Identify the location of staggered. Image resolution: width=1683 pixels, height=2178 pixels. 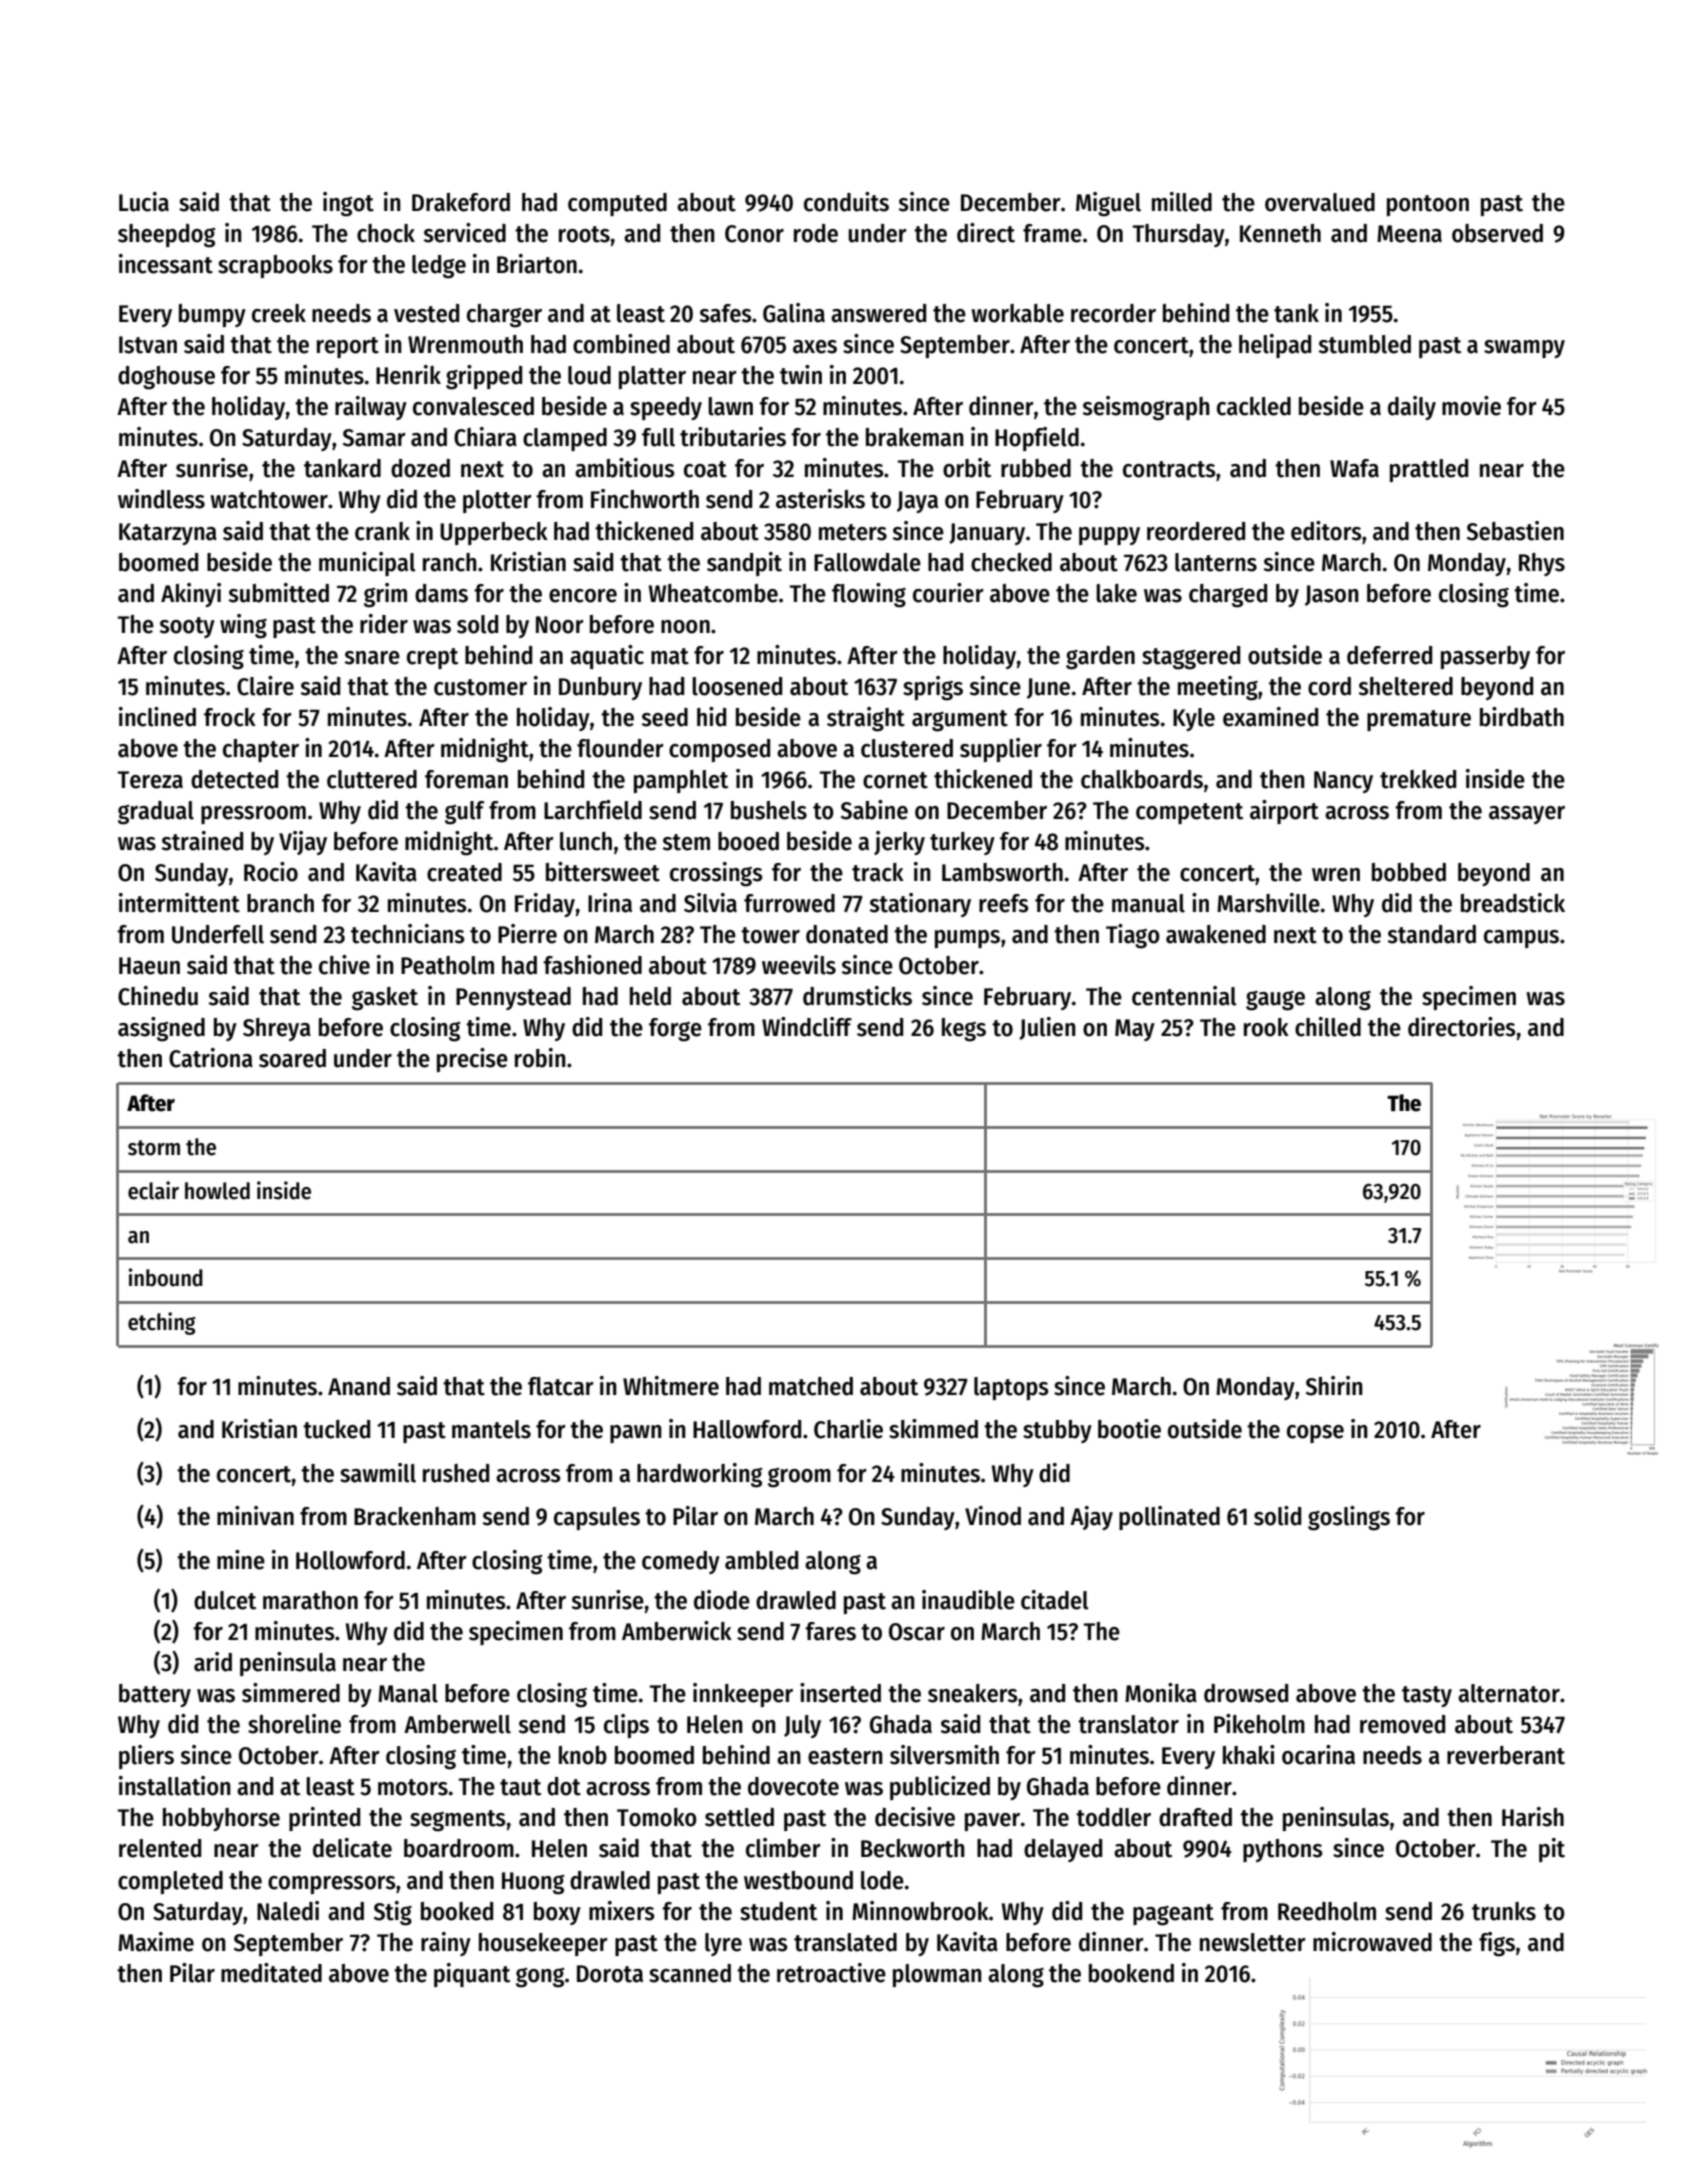
(1191, 658).
